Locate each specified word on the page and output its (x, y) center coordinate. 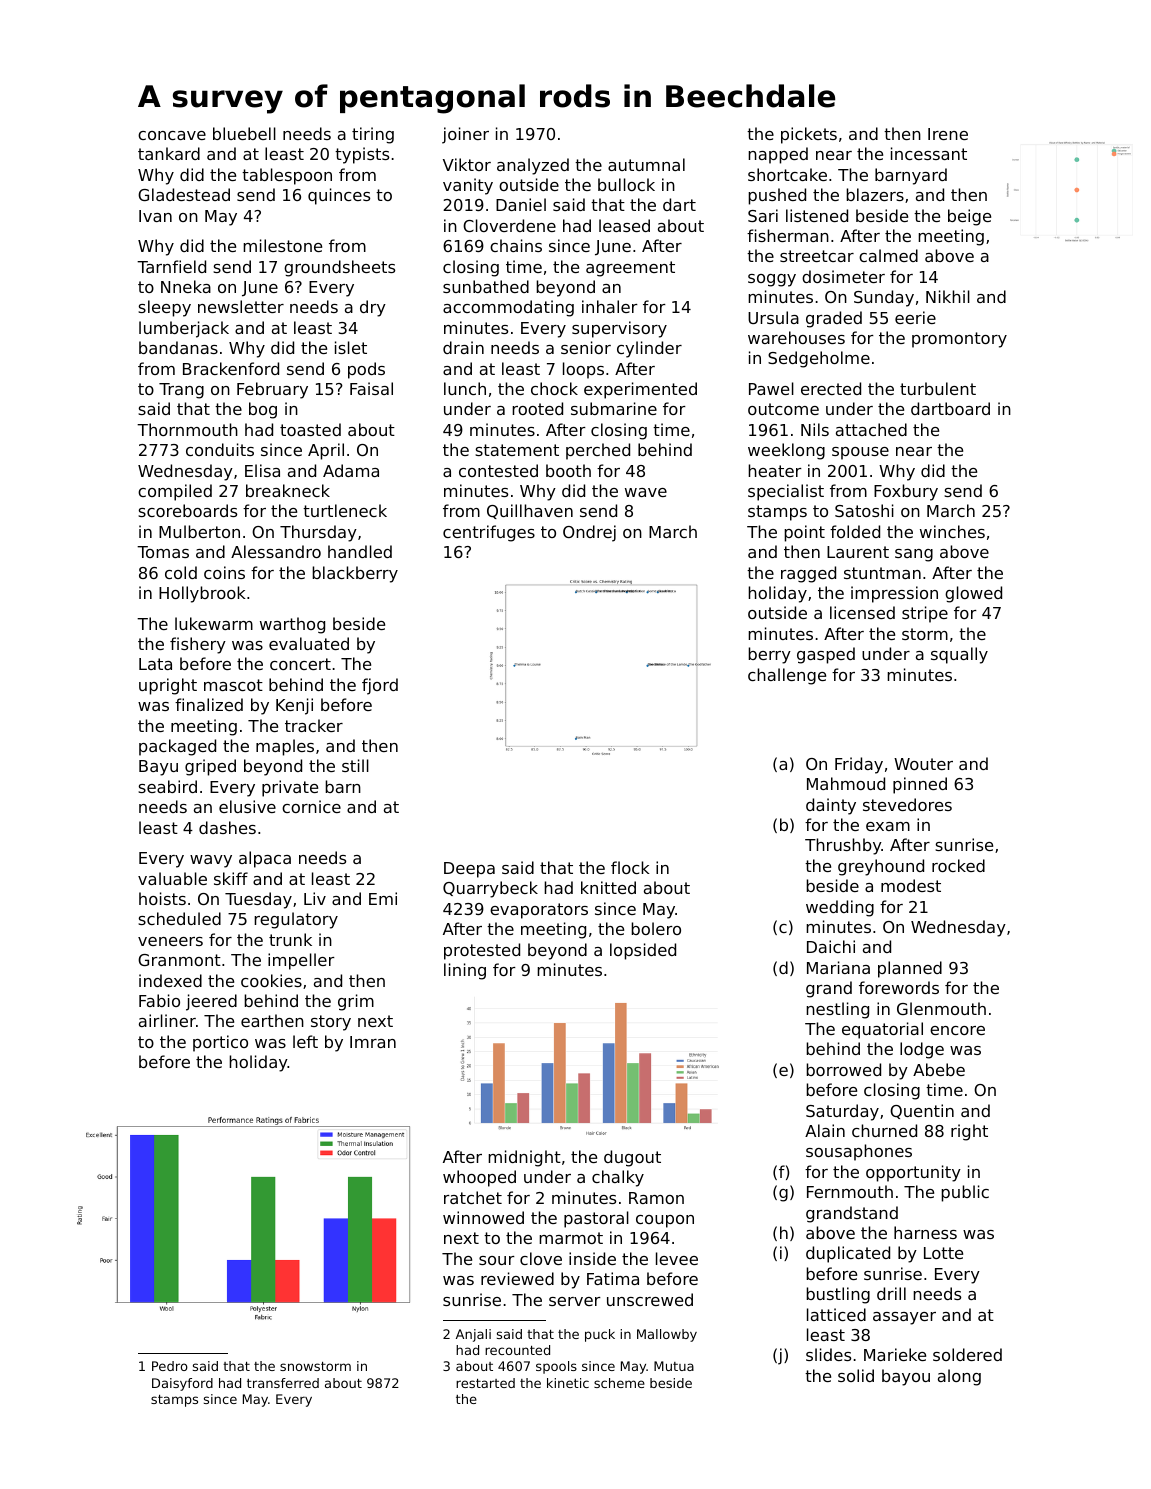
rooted (537, 408)
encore (957, 1030)
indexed (170, 980)
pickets (809, 135)
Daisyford (182, 1384)
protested (482, 951)
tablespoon (287, 176)
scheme (619, 1383)
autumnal (646, 164)
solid (856, 1375)
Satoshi (864, 510)
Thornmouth (187, 429)
